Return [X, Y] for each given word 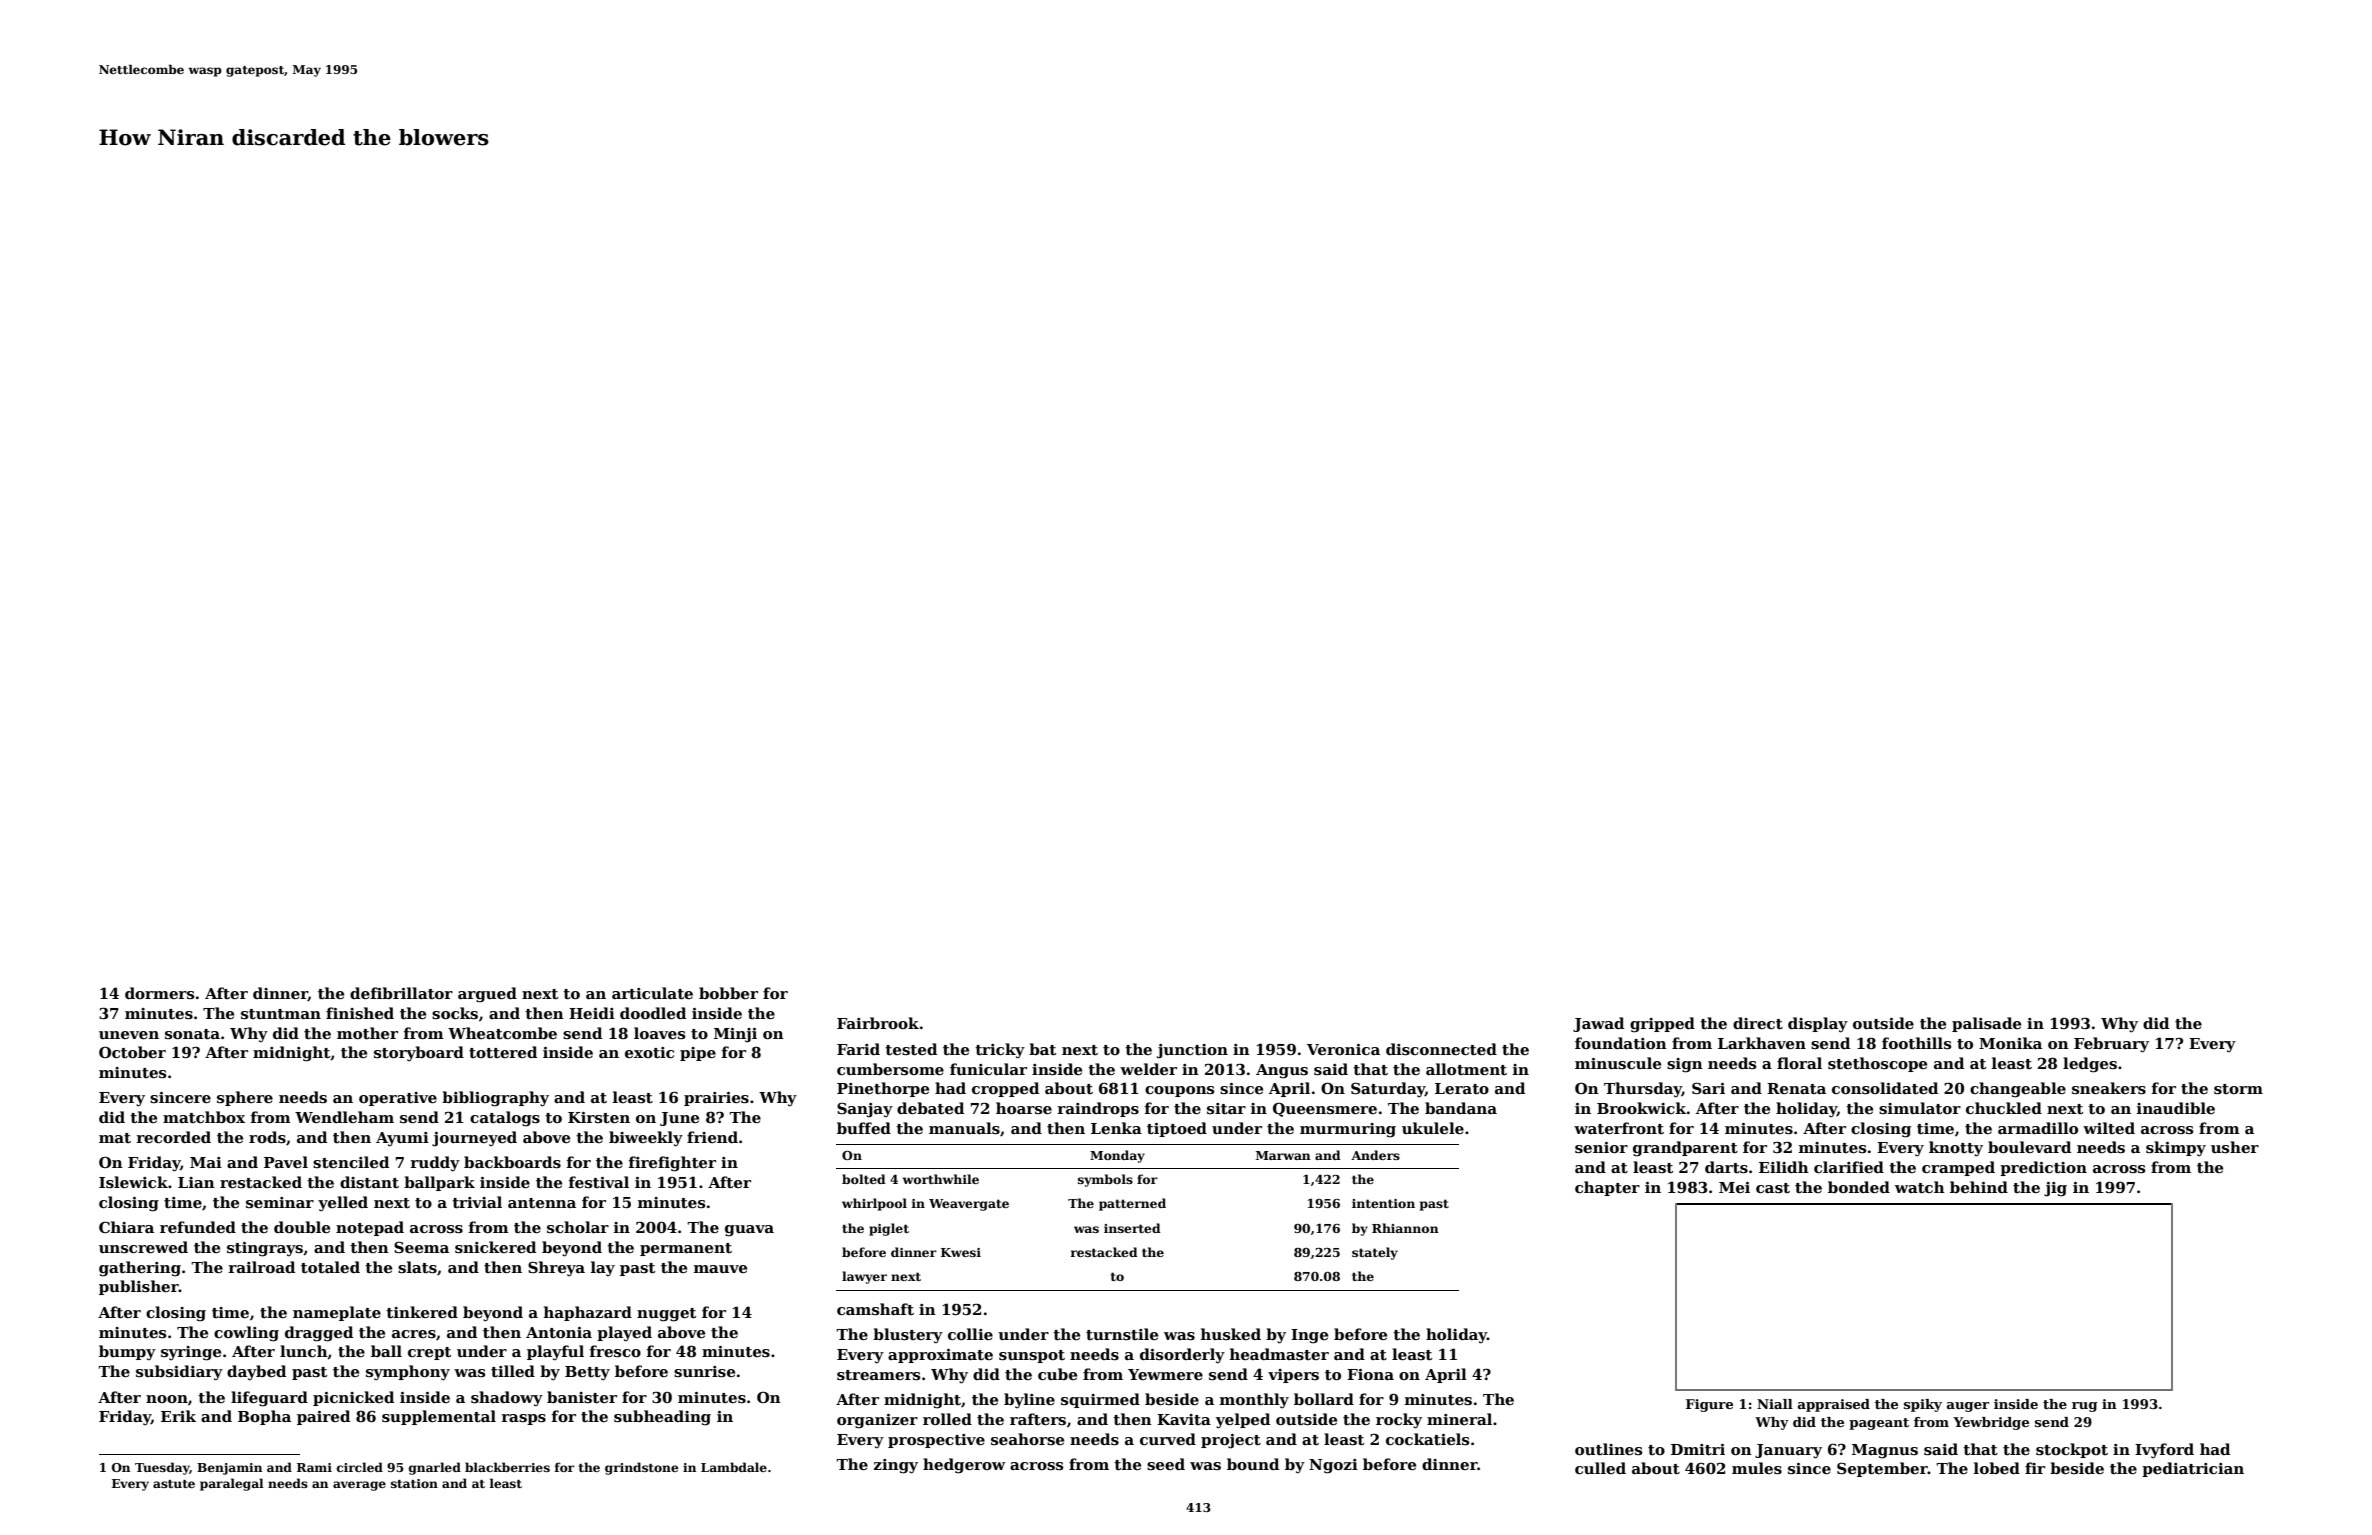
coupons [1179, 1091]
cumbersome [890, 1069]
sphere [245, 1098]
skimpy [2176, 1149]
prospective [936, 1441]
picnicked [353, 1398]
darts [1726, 1167]
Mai [206, 1162]
